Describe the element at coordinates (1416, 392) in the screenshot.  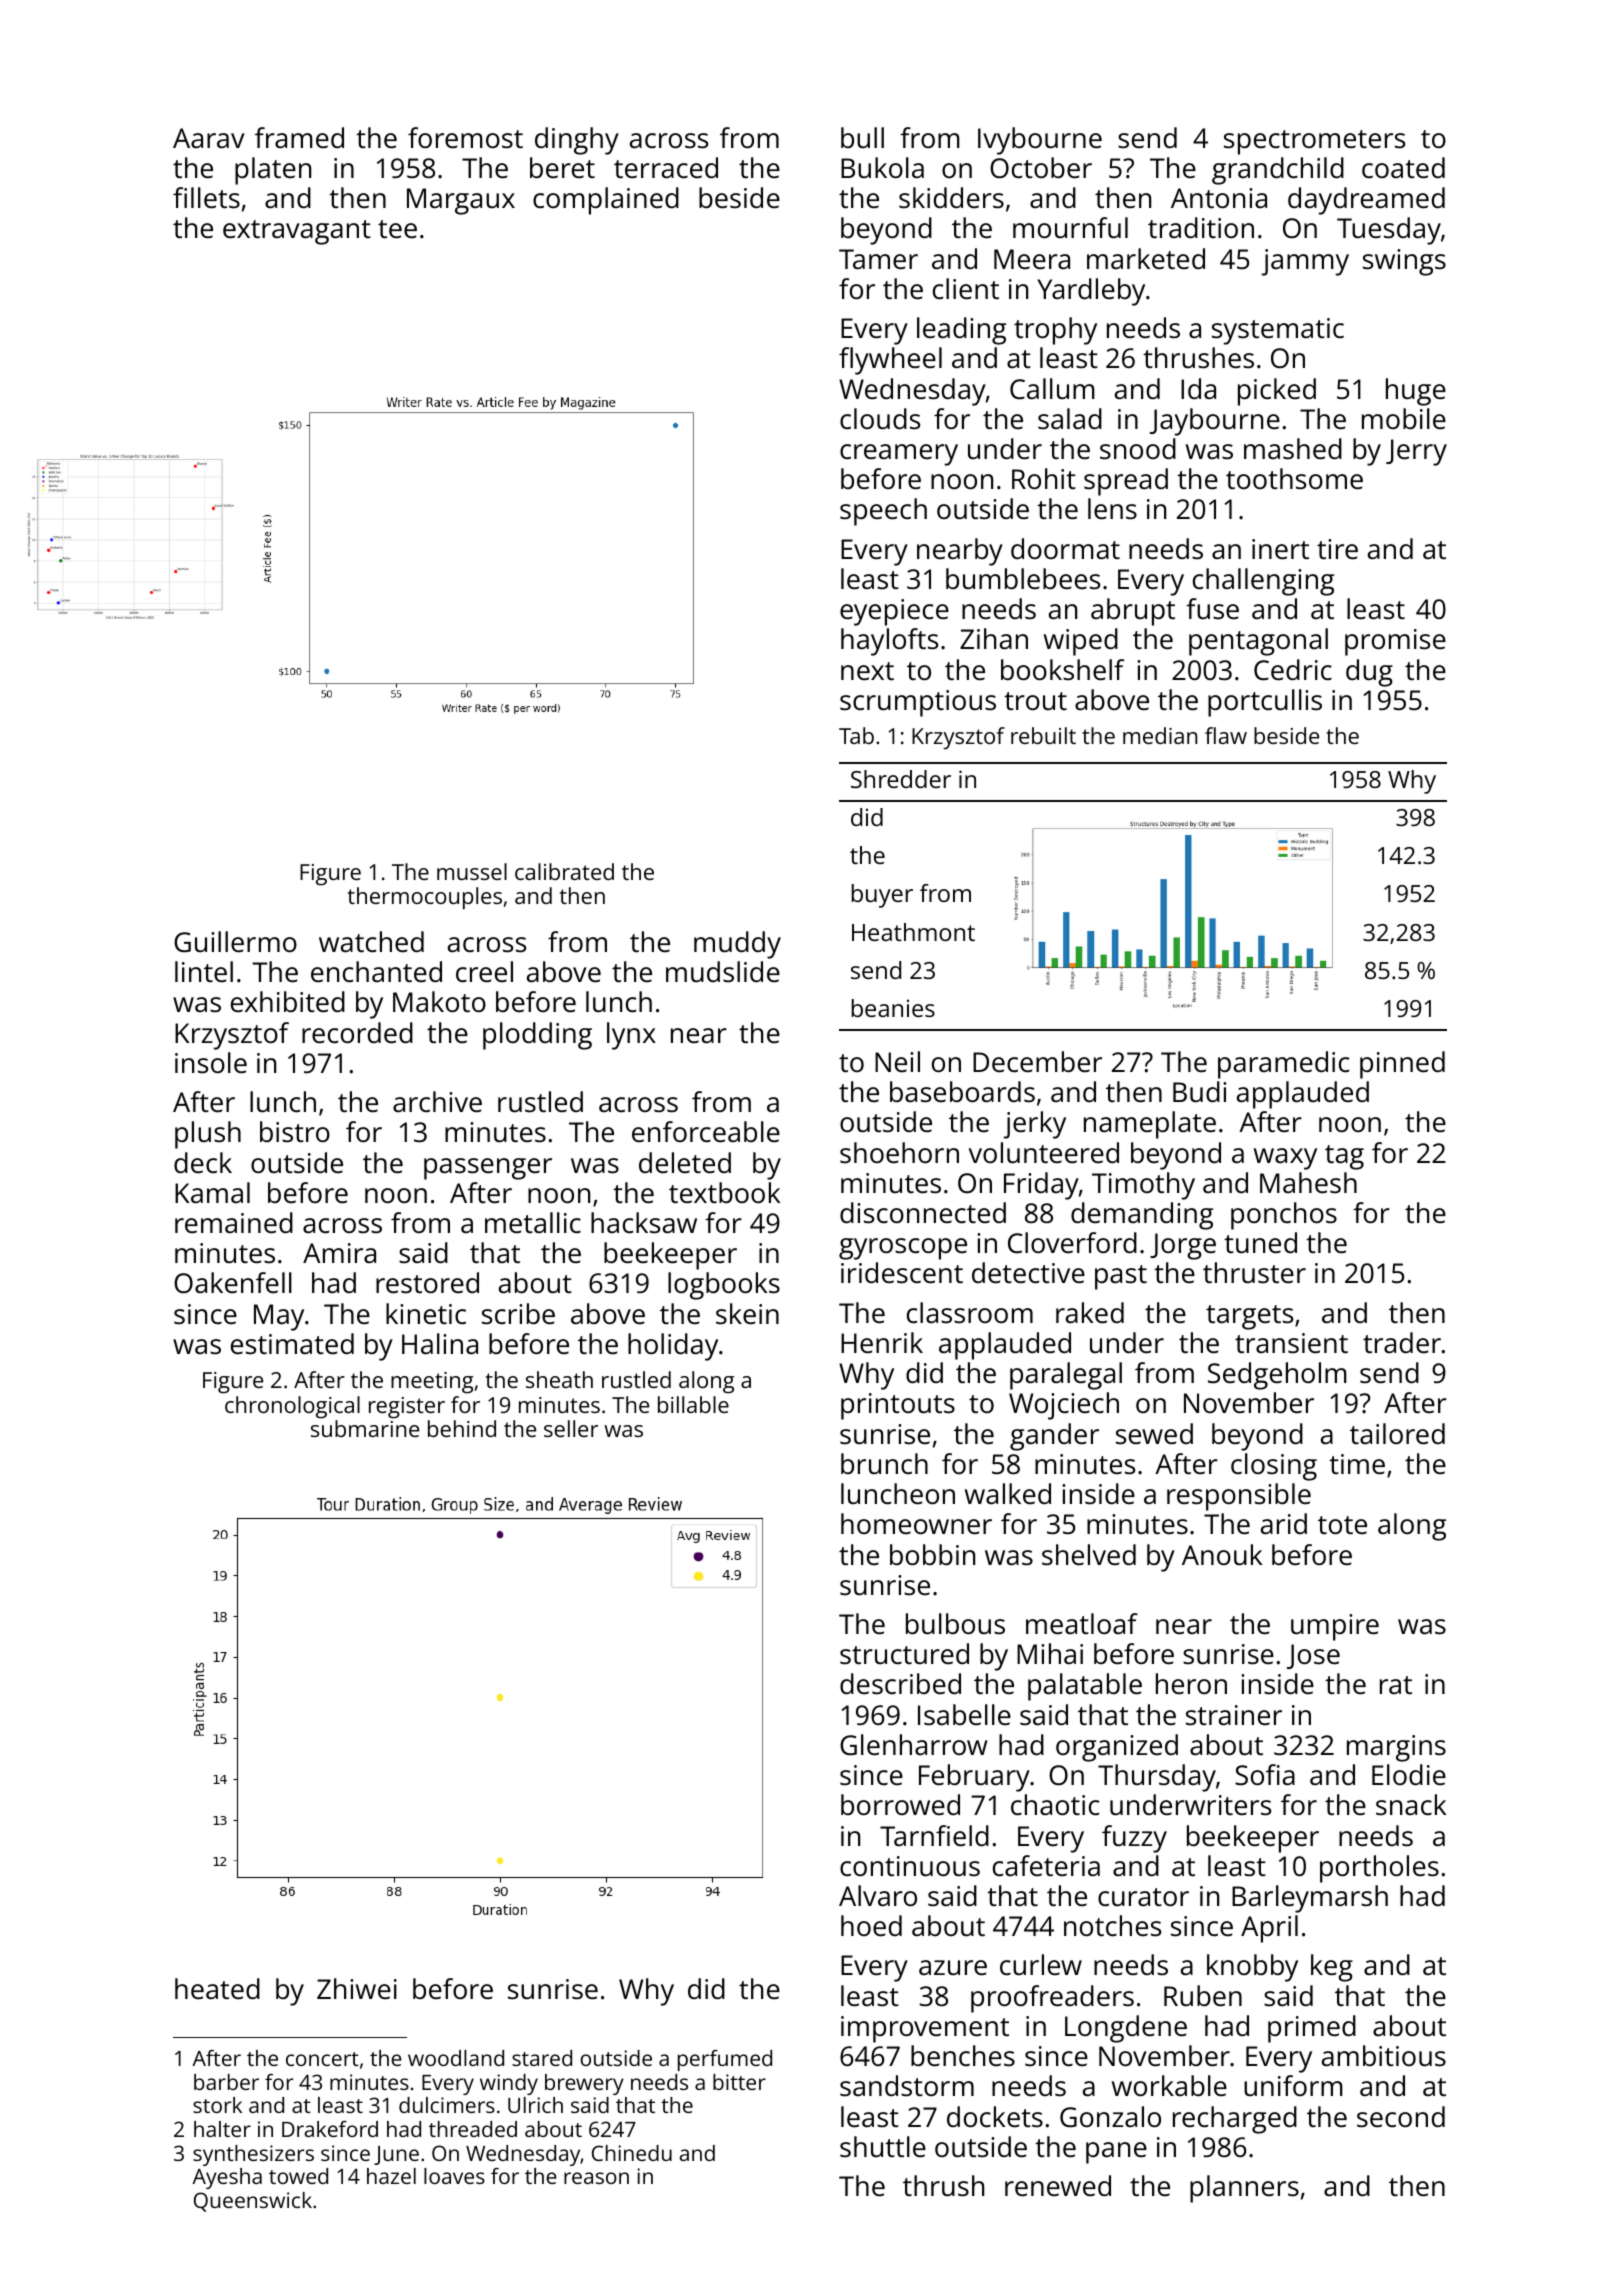
I see `huge` at that location.
